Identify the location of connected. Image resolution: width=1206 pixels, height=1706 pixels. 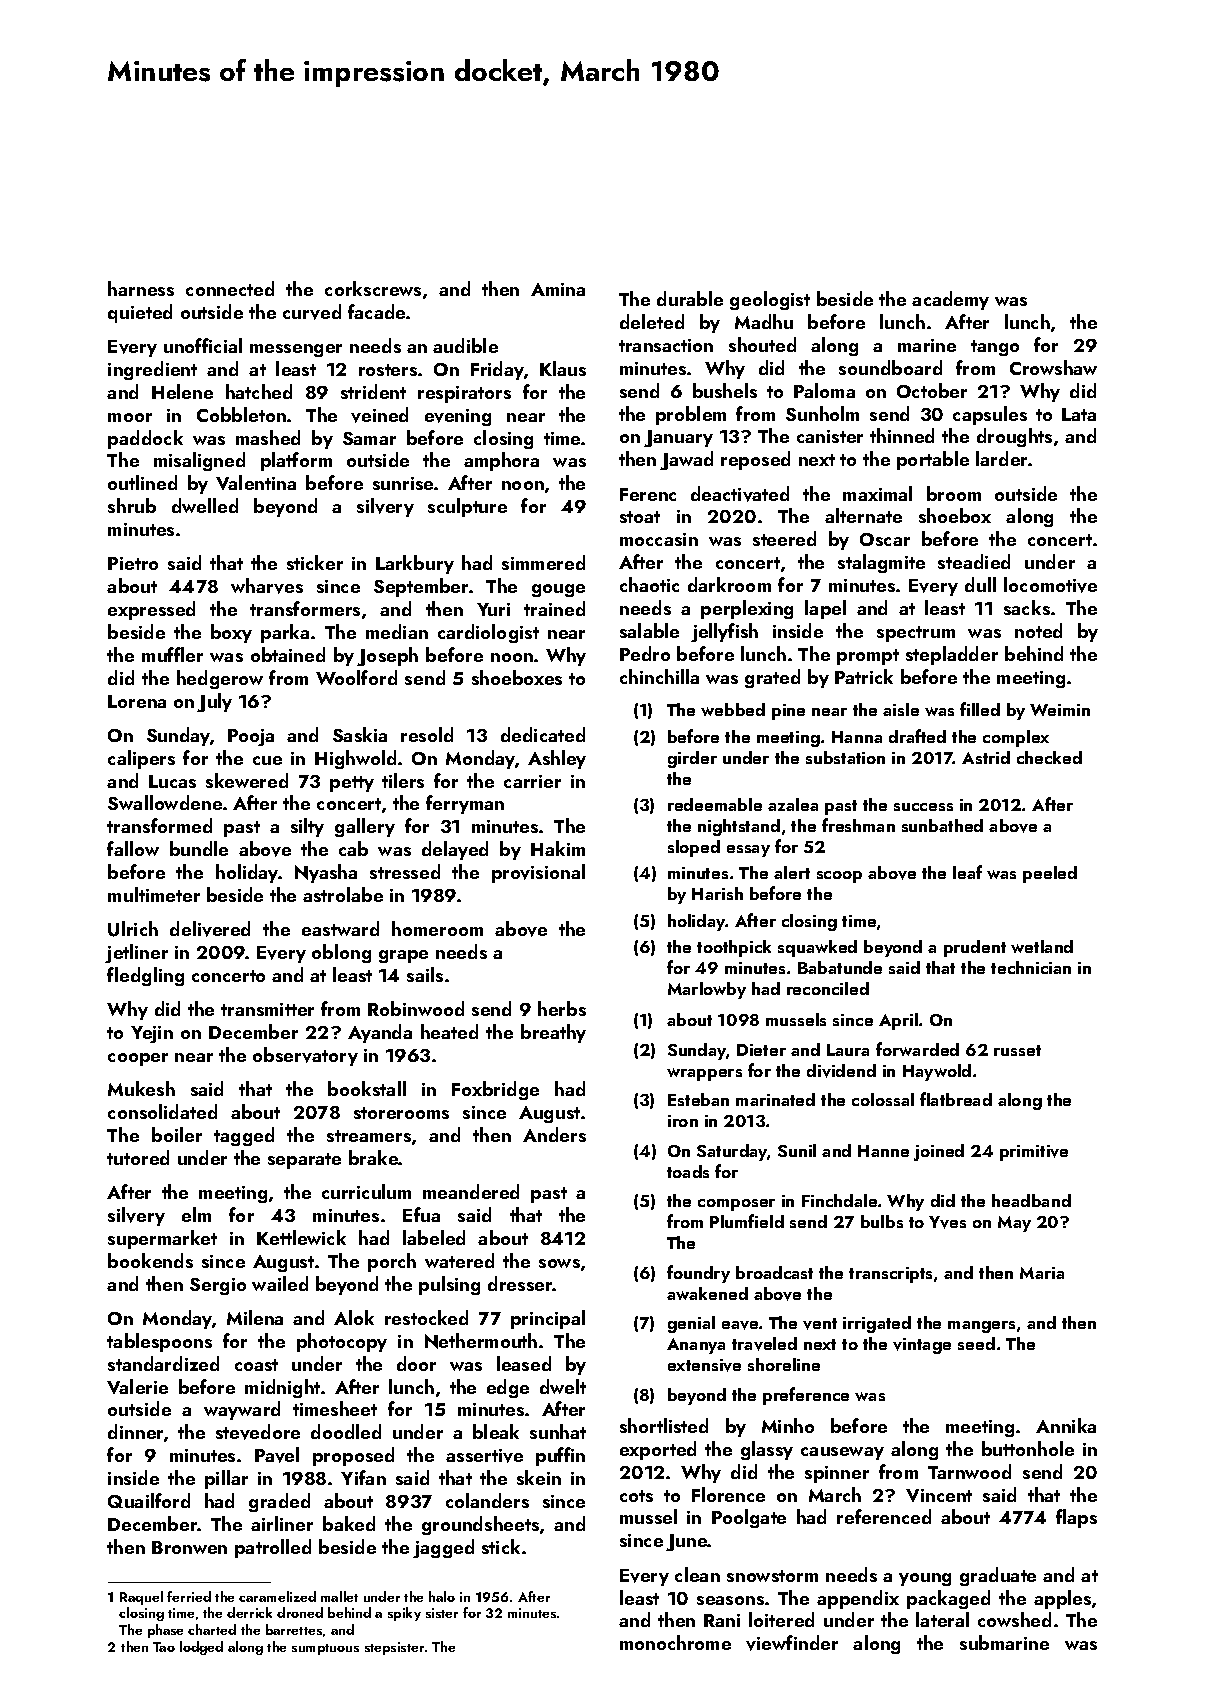
(230, 288).
